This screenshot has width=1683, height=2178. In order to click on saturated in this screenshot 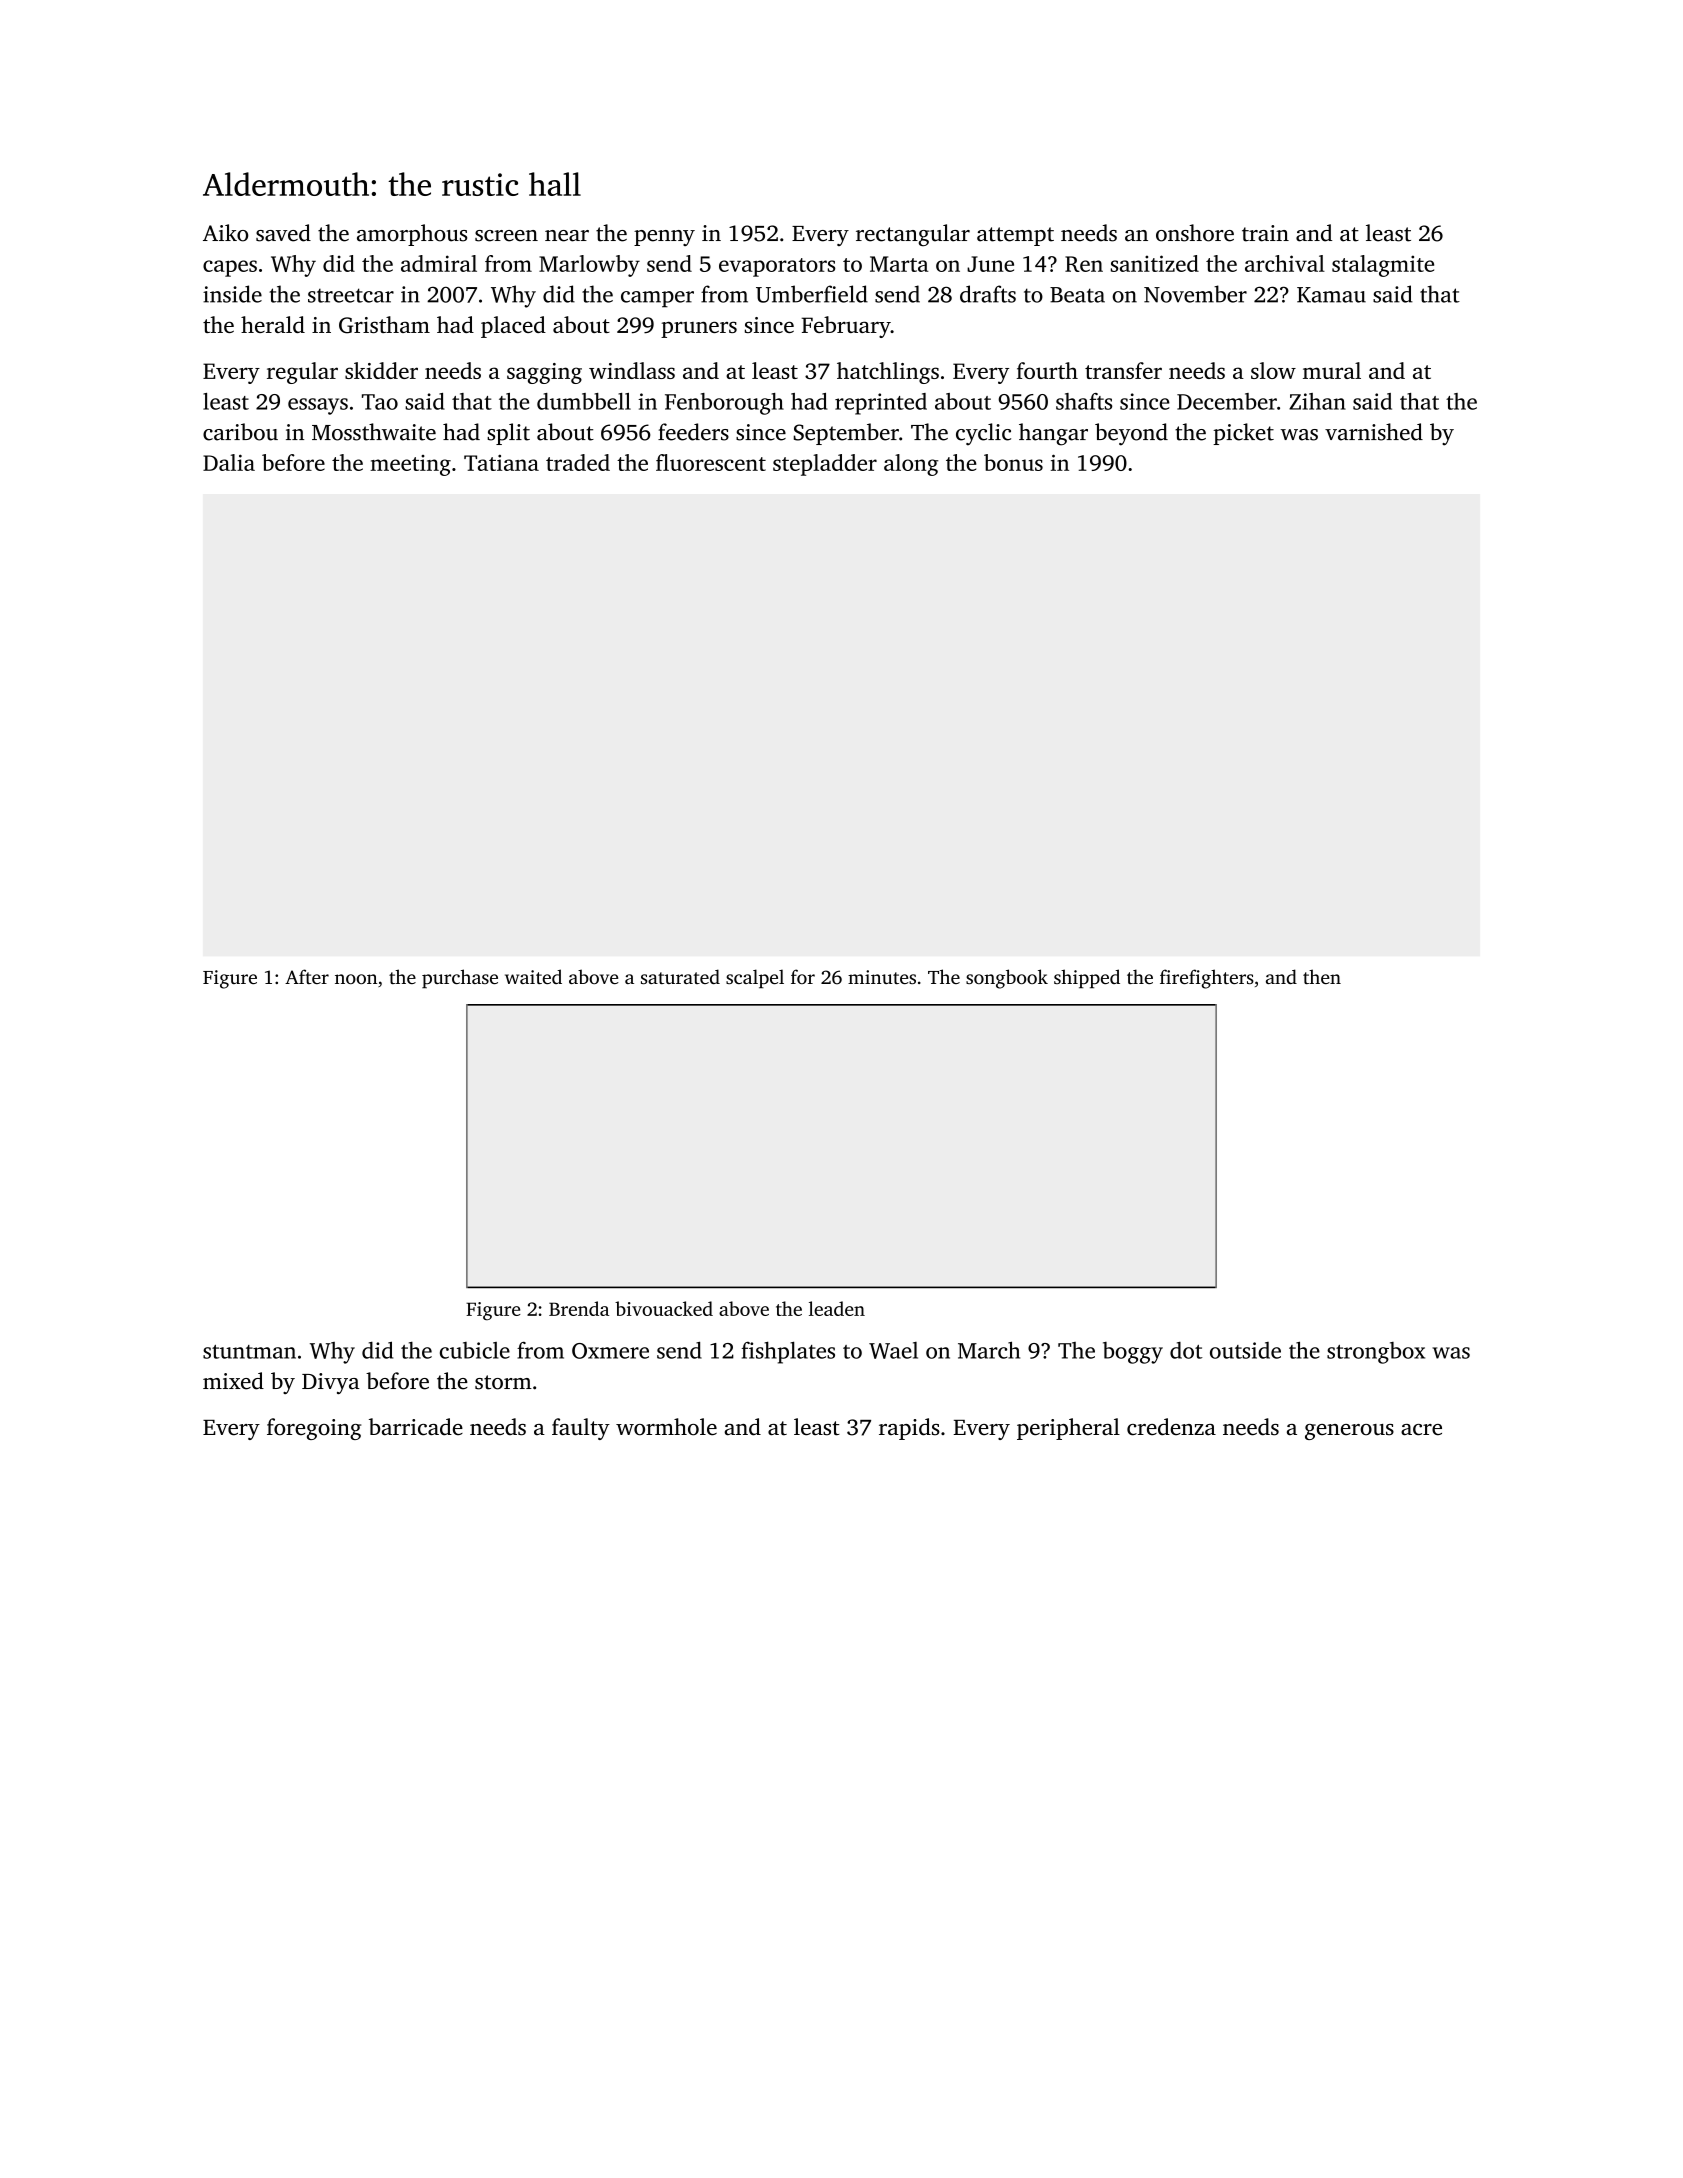, I will do `click(680, 976)`.
